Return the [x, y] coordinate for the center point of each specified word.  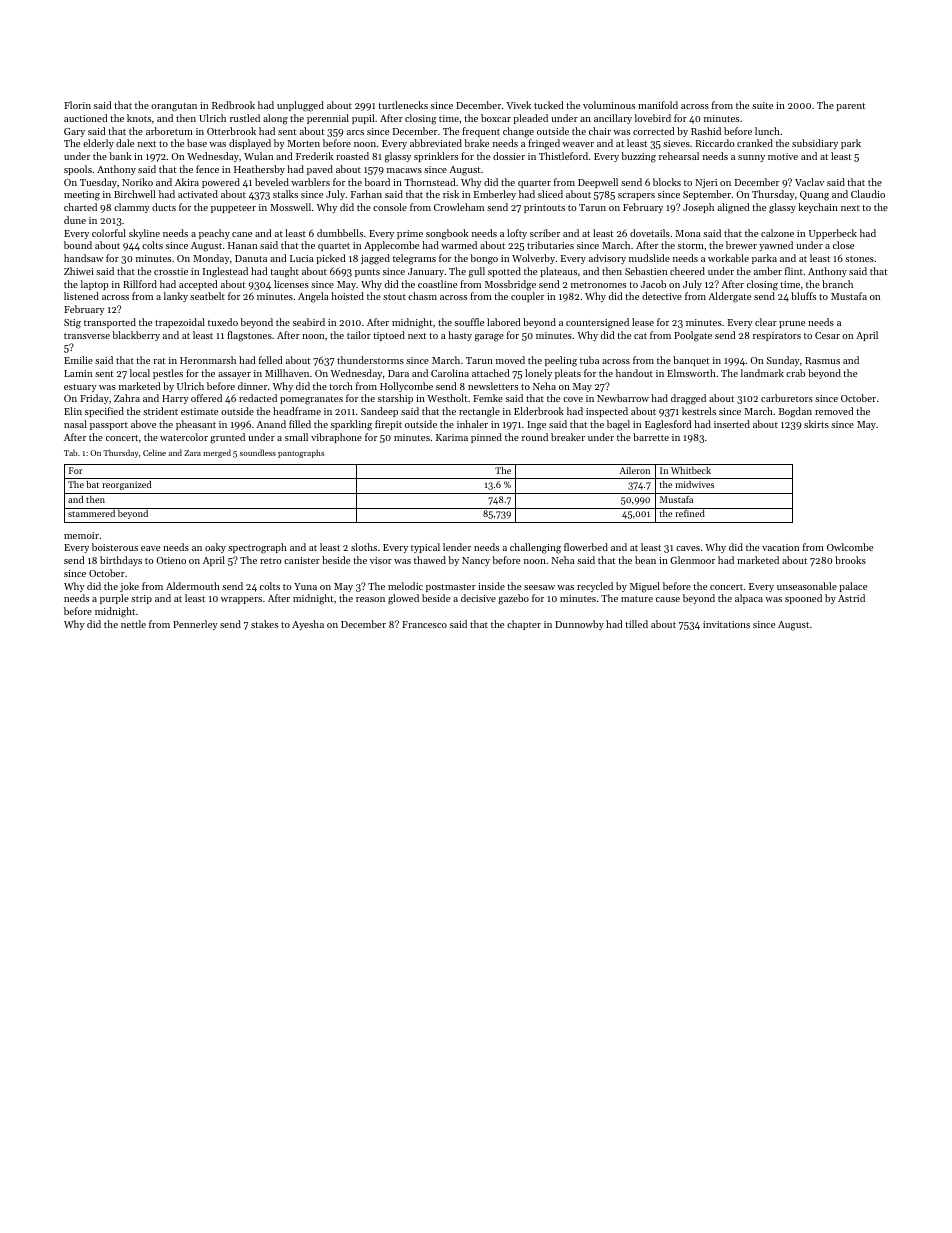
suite [762, 105]
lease [643, 322]
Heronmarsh [208, 360]
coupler [527, 297]
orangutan [174, 107]
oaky [215, 548]
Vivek [518, 105]
